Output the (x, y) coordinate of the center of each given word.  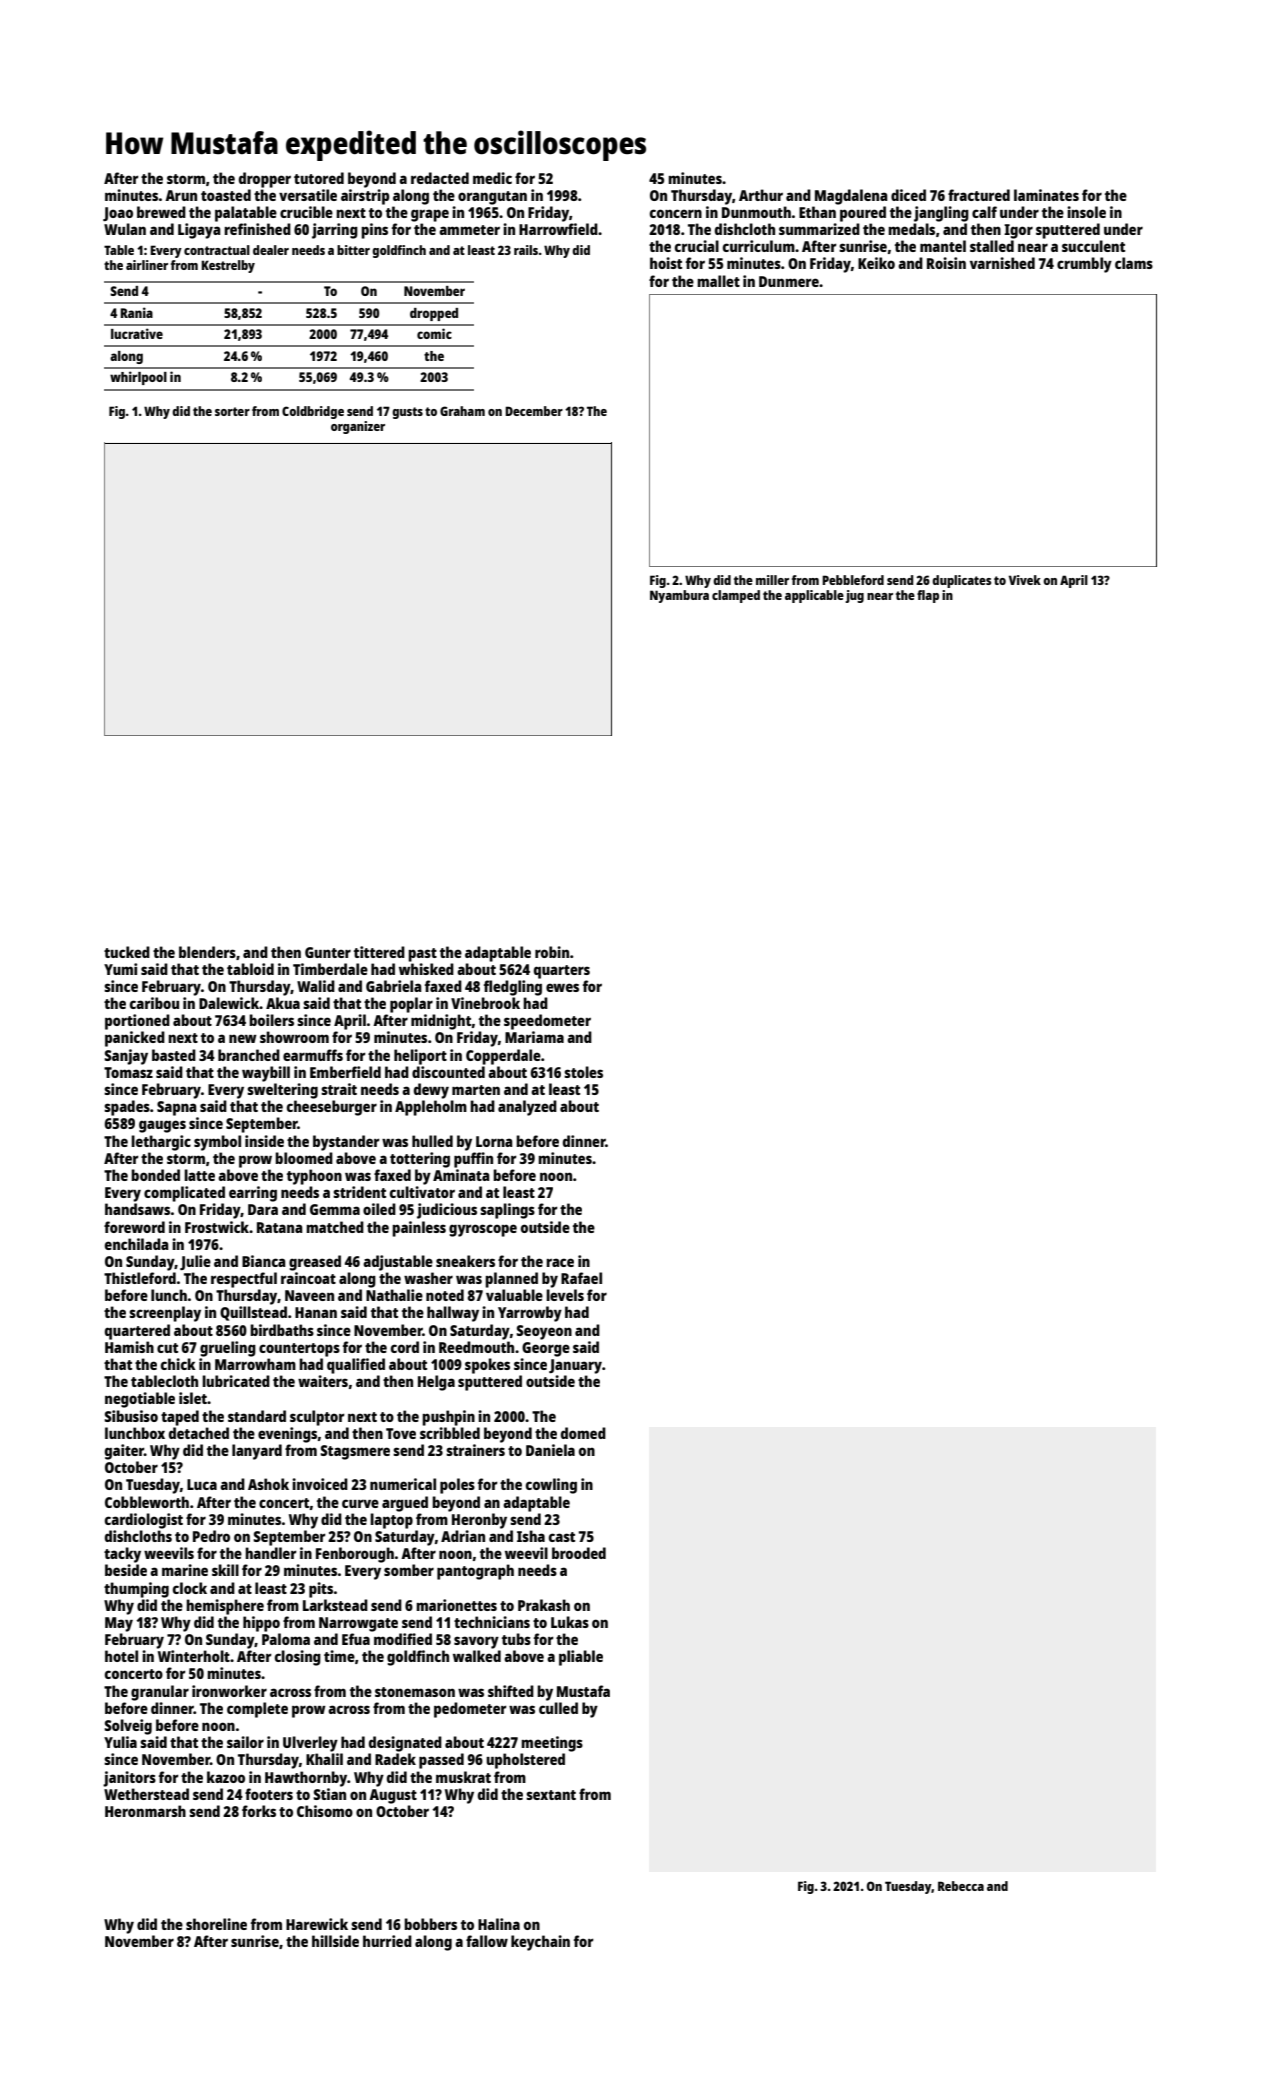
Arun (181, 195)
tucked (127, 952)
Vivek (1025, 580)
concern (676, 213)
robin (552, 952)
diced (908, 195)
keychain (540, 1943)
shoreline (216, 1924)
